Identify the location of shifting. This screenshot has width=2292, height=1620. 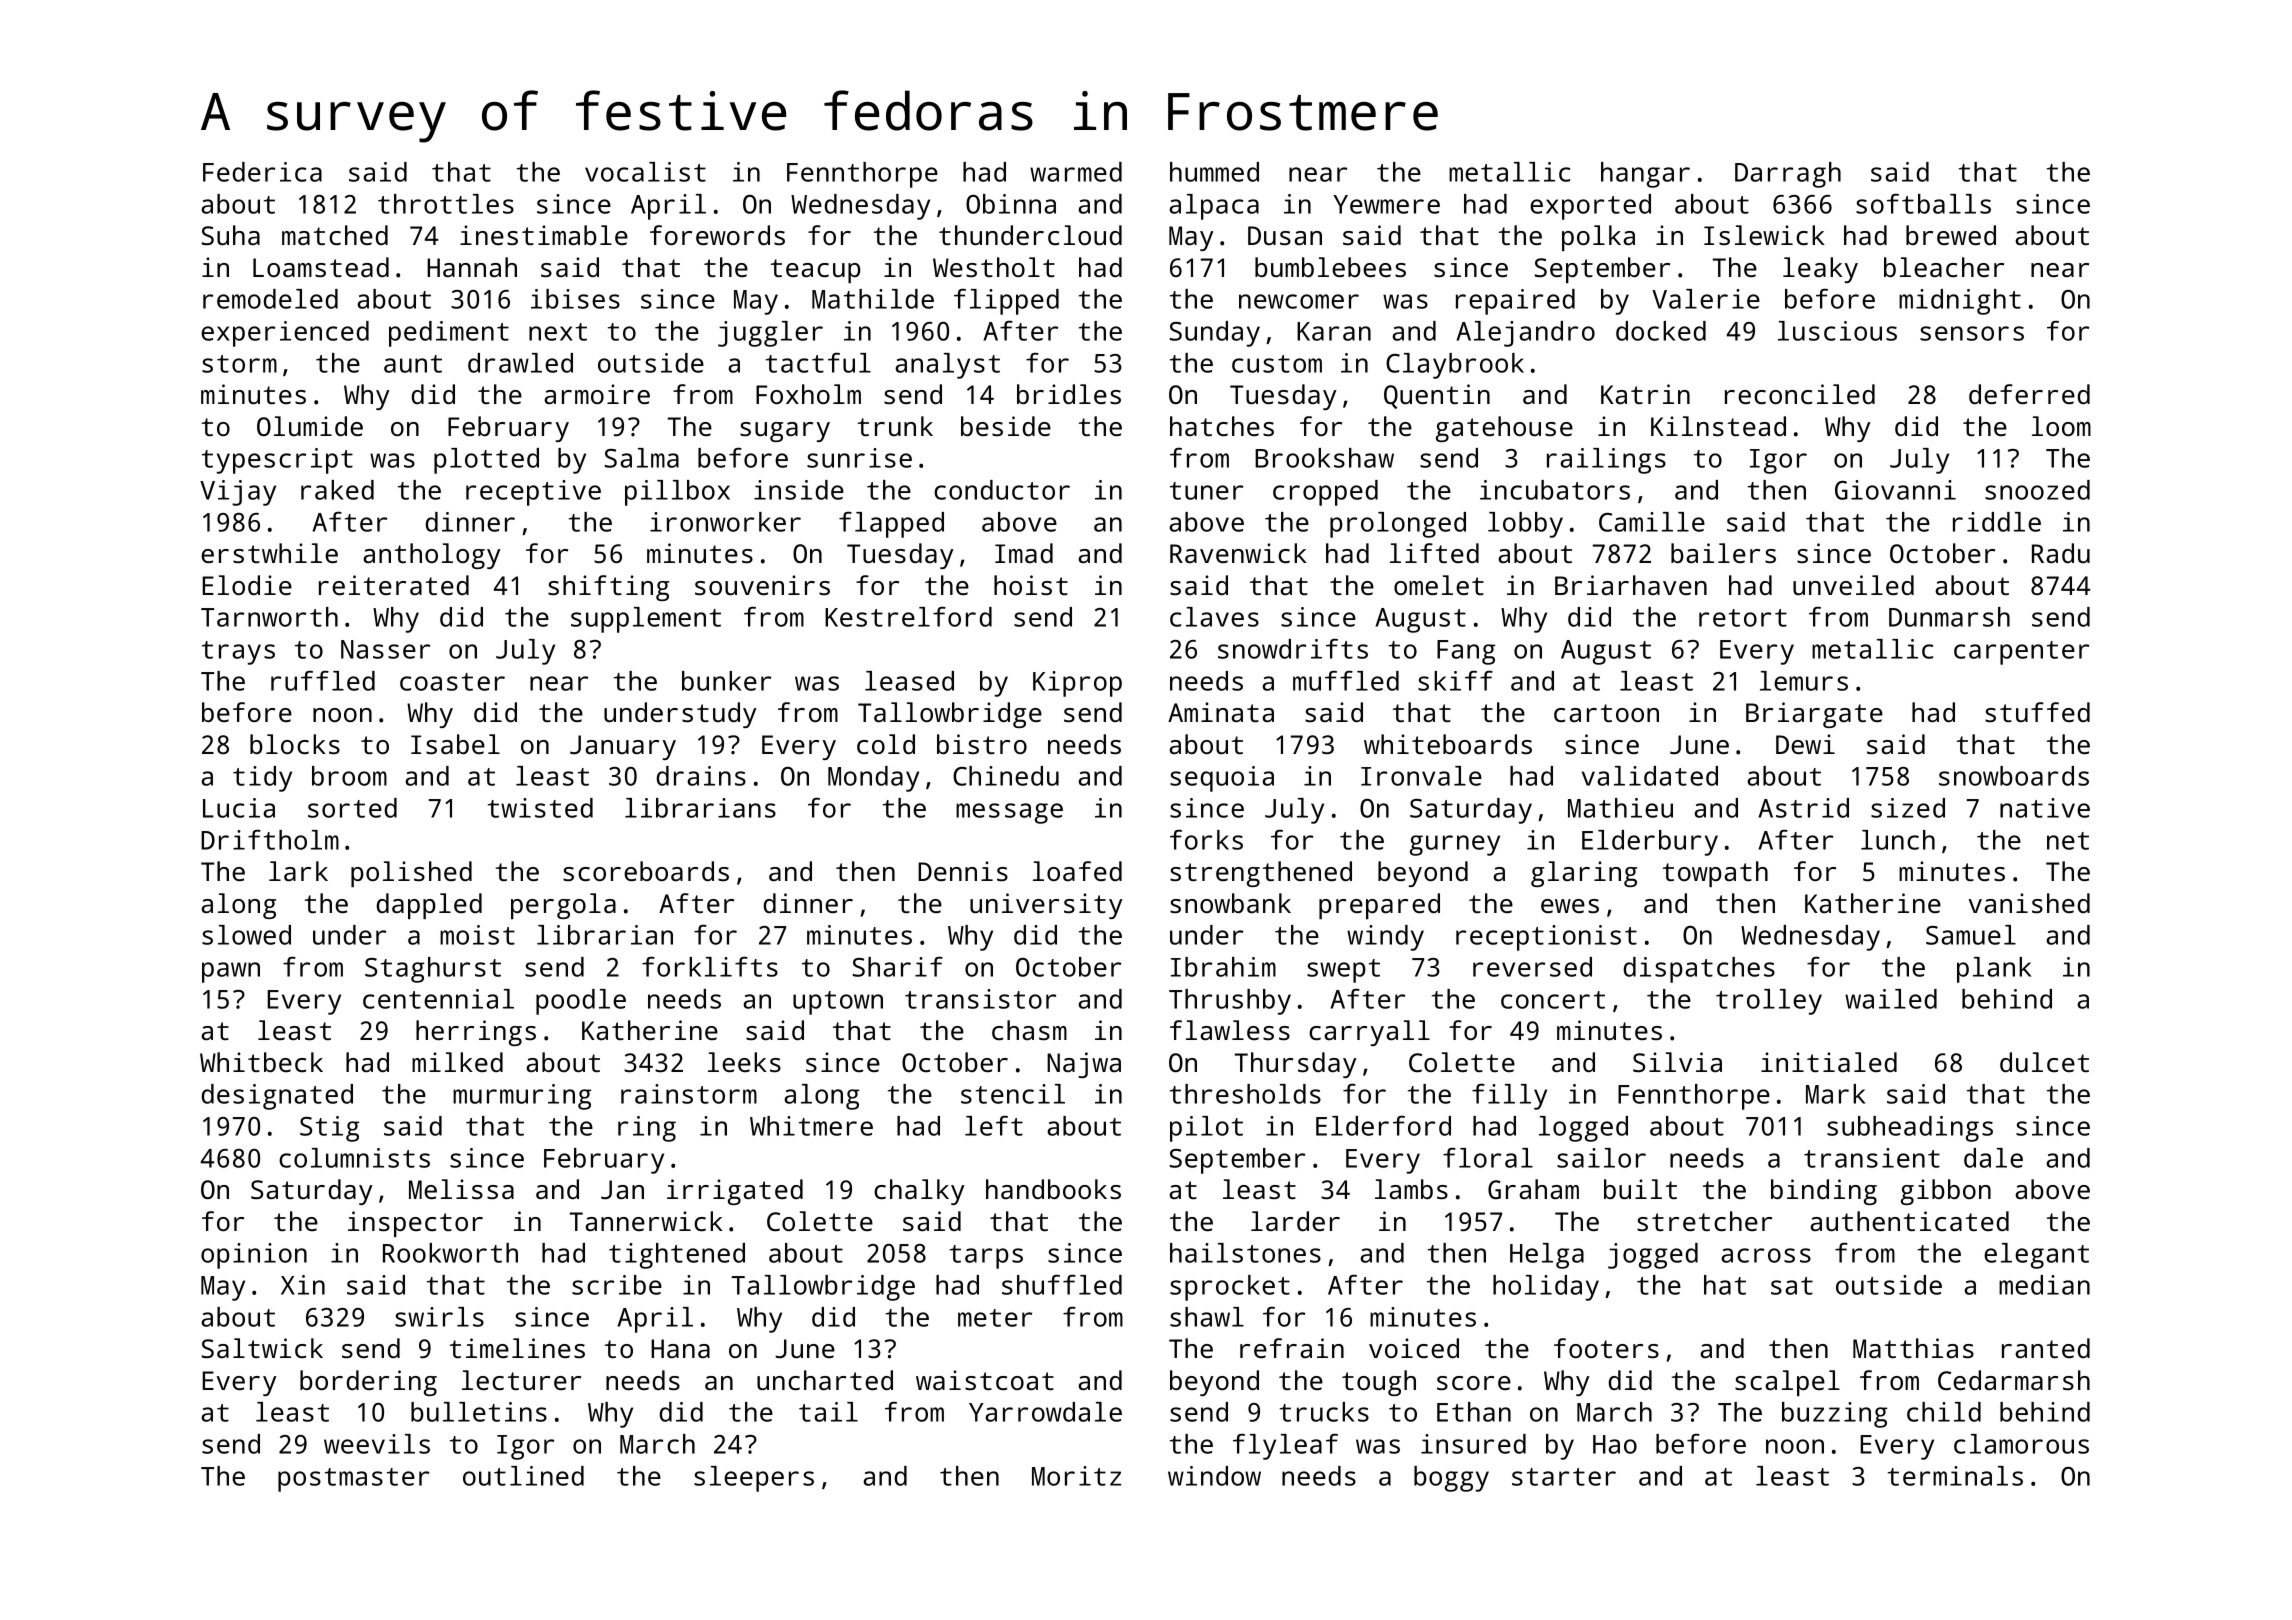
(608, 588).
